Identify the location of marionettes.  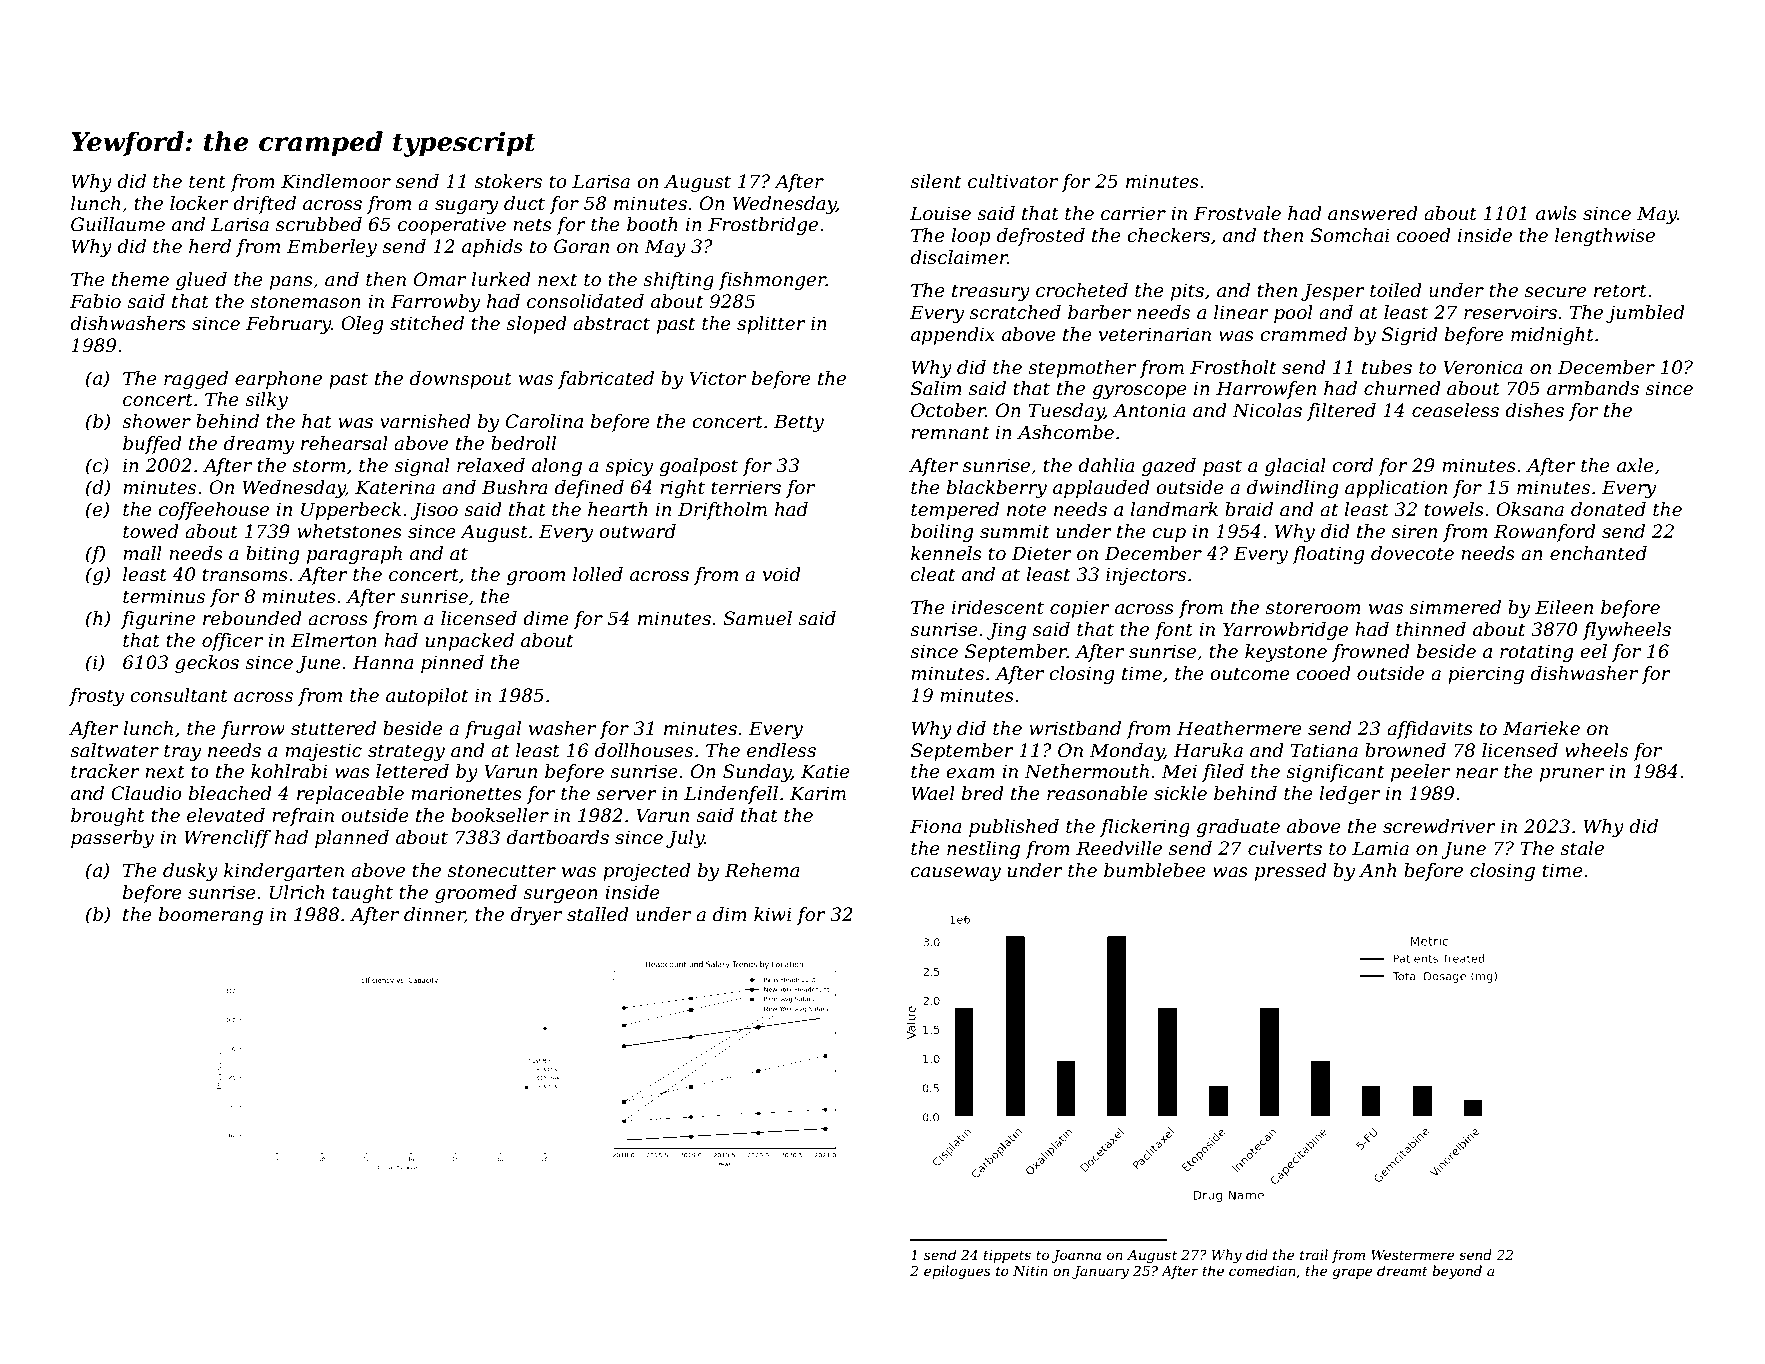
(466, 793).
